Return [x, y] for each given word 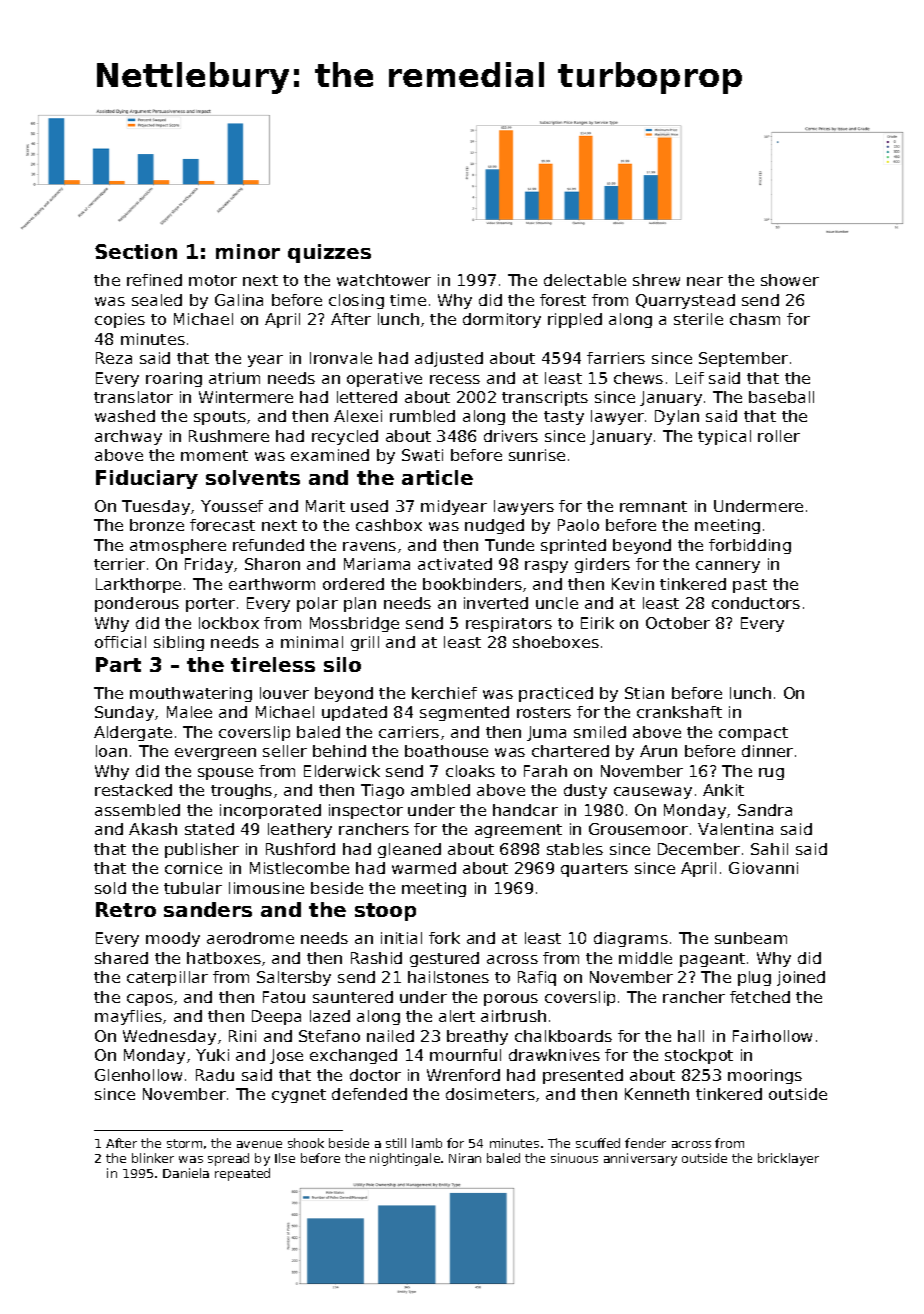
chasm [755, 319]
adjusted [449, 359]
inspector [366, 811]
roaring [174, 379]
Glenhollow [138, 1075]
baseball [781, 397]
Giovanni [763, 868]
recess [455, 379]
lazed [330, 1016]
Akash [153, 829]
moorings [765, 1076]
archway [128, 437]
